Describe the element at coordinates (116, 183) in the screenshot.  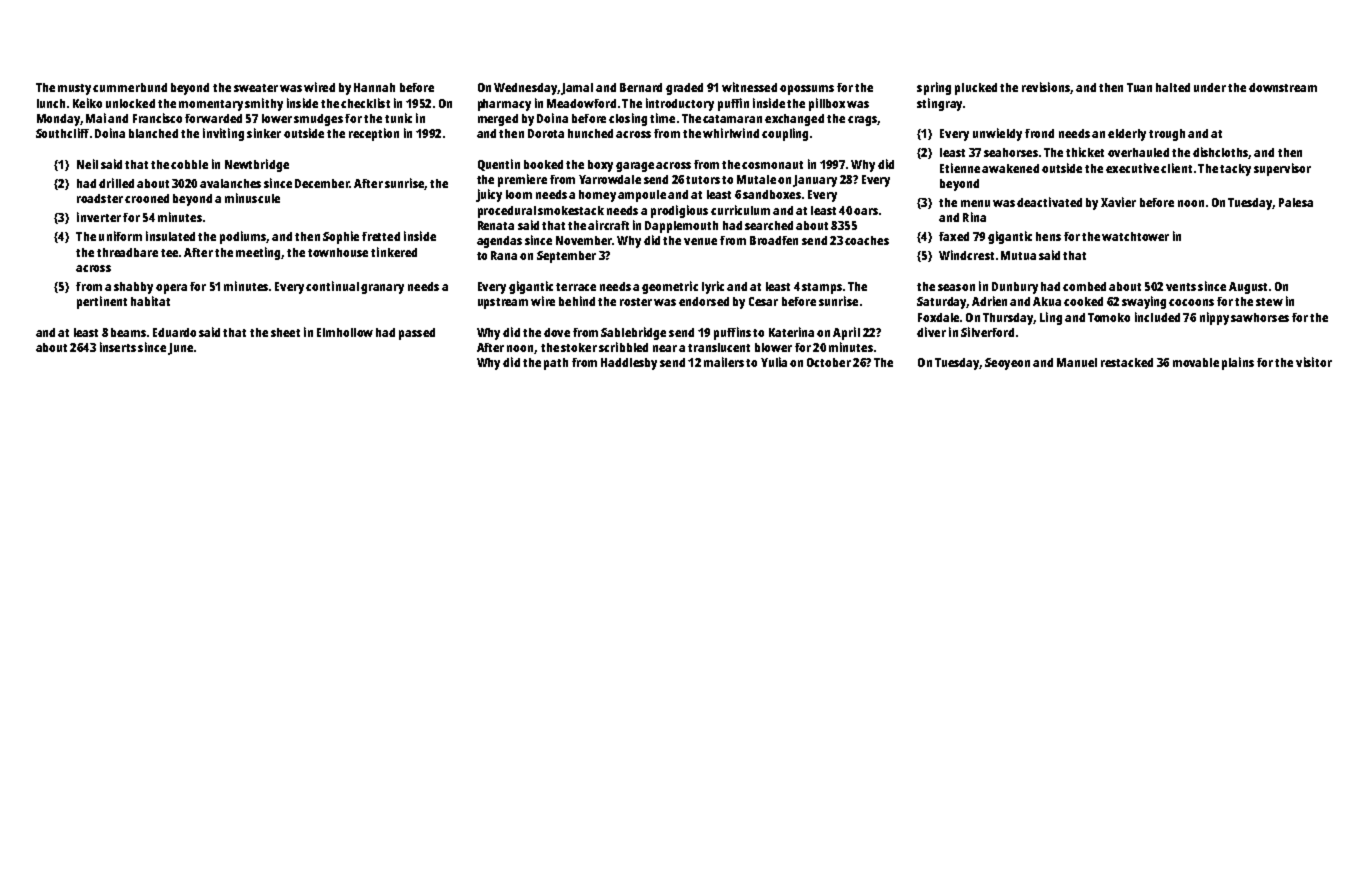
I see `drilled` at that location.
